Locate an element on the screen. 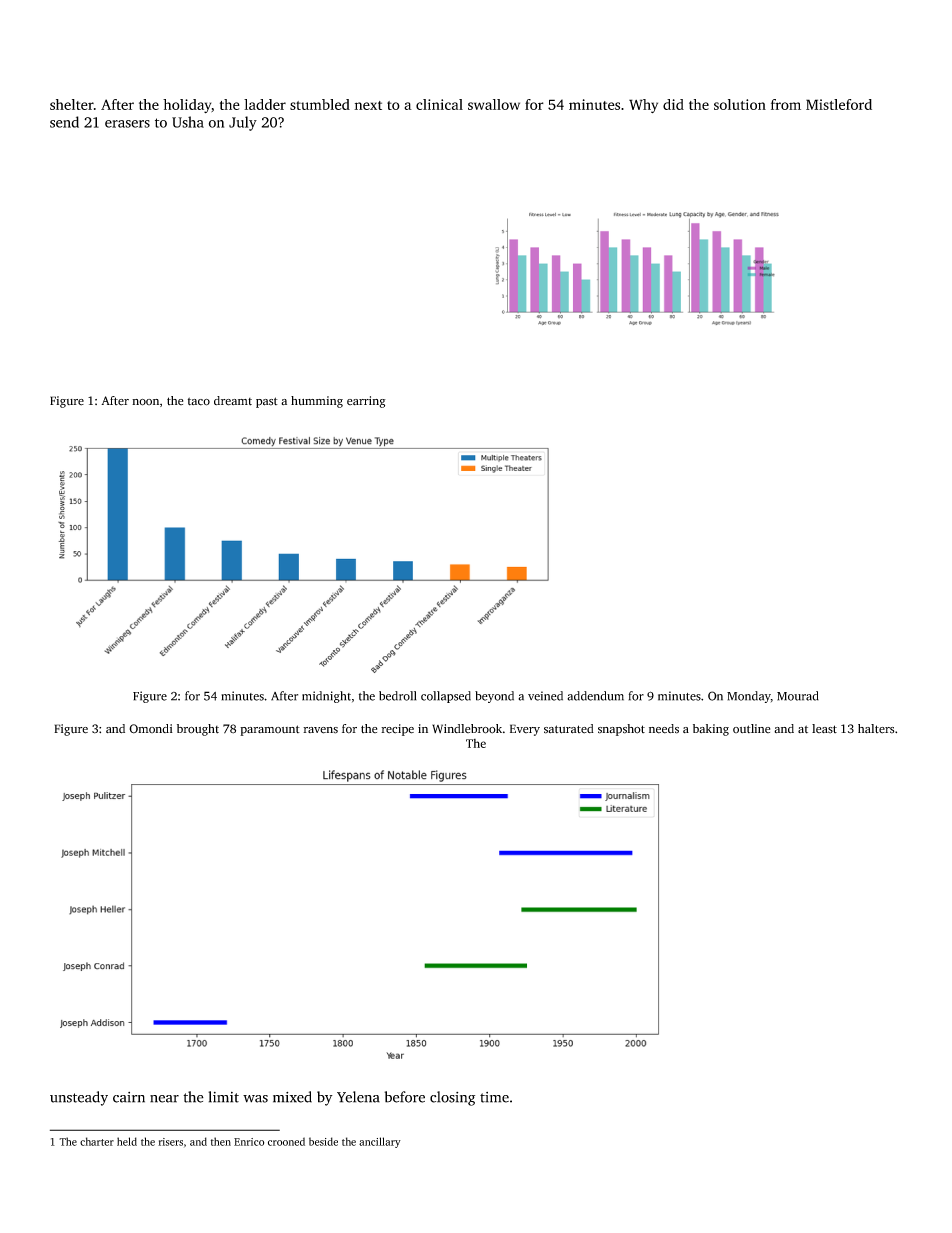  before is located at coordinates (404, 1097).
